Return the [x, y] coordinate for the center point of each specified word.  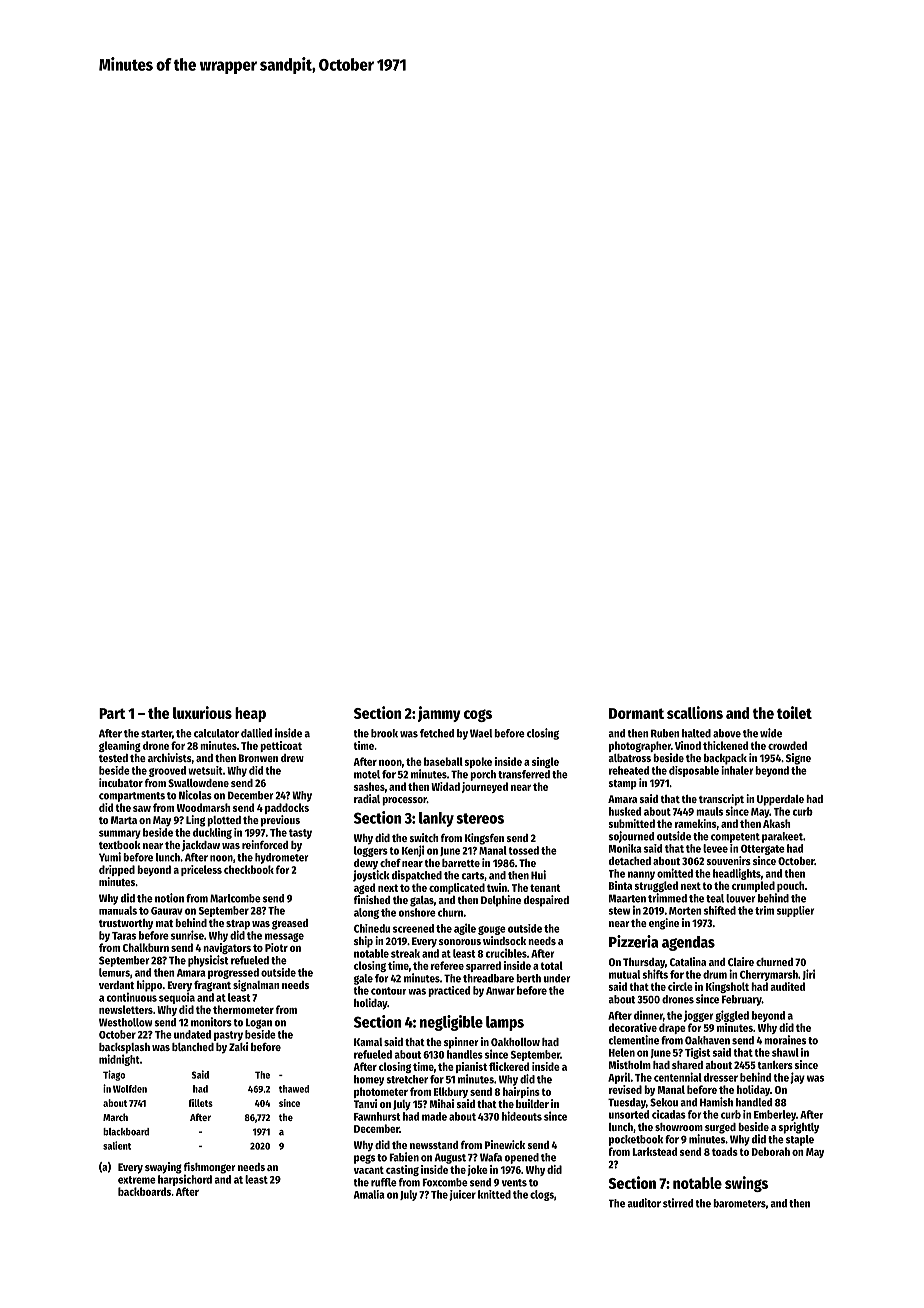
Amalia [369, 1194]
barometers [739, 1203]
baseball [443, 761]
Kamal [368, 1042]
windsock [504, 940]
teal [715, 898]
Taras [124, 936]
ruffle [384, 1182]
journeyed [485, 787]
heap [250, 714]
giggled [732, 1016]
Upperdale [780, 800]
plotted [224, 821]
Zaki [238, 1046]
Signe [798, 759]
